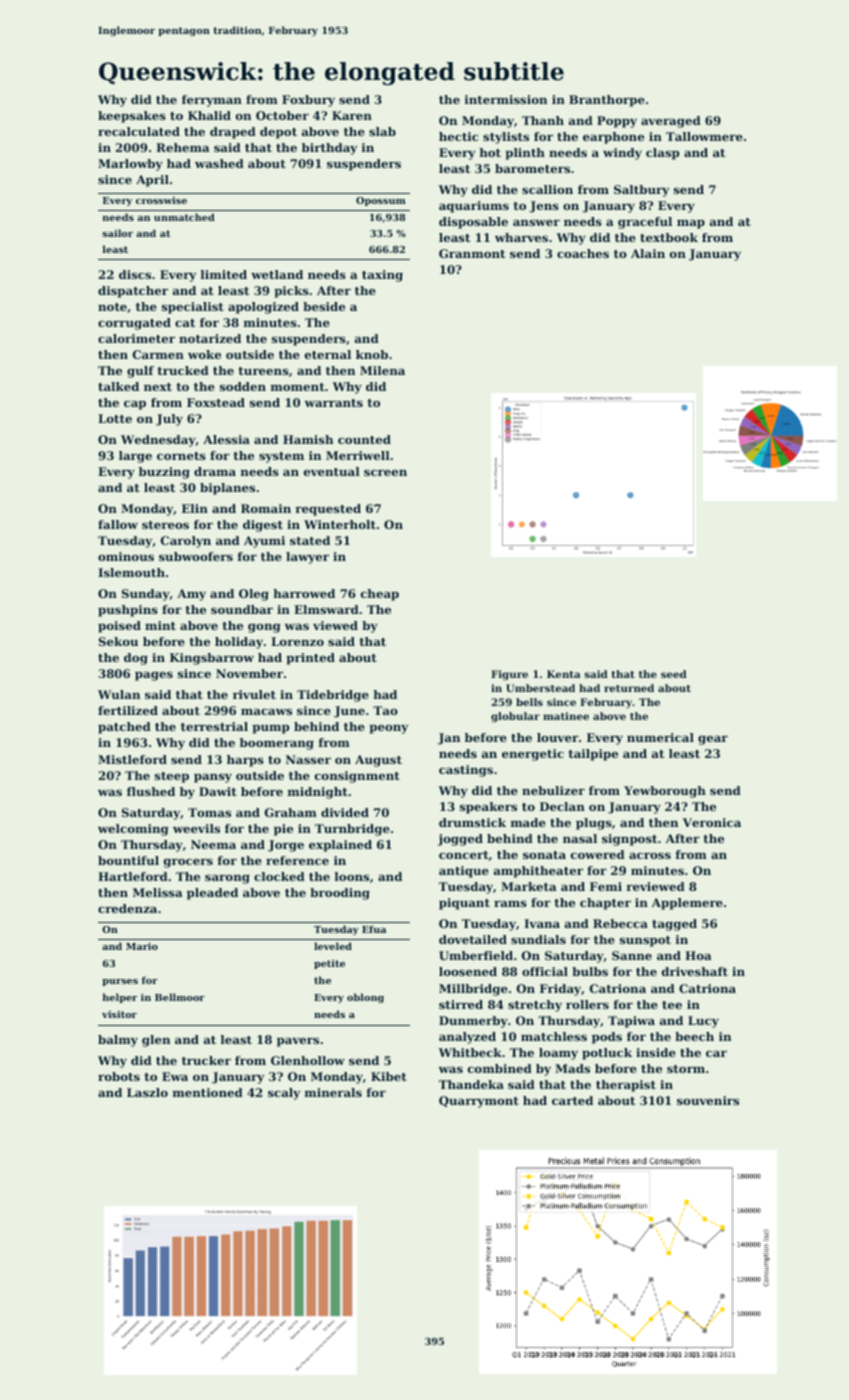 This image has height=1400, width=849. I want to click on knob, so click(372, 354).
